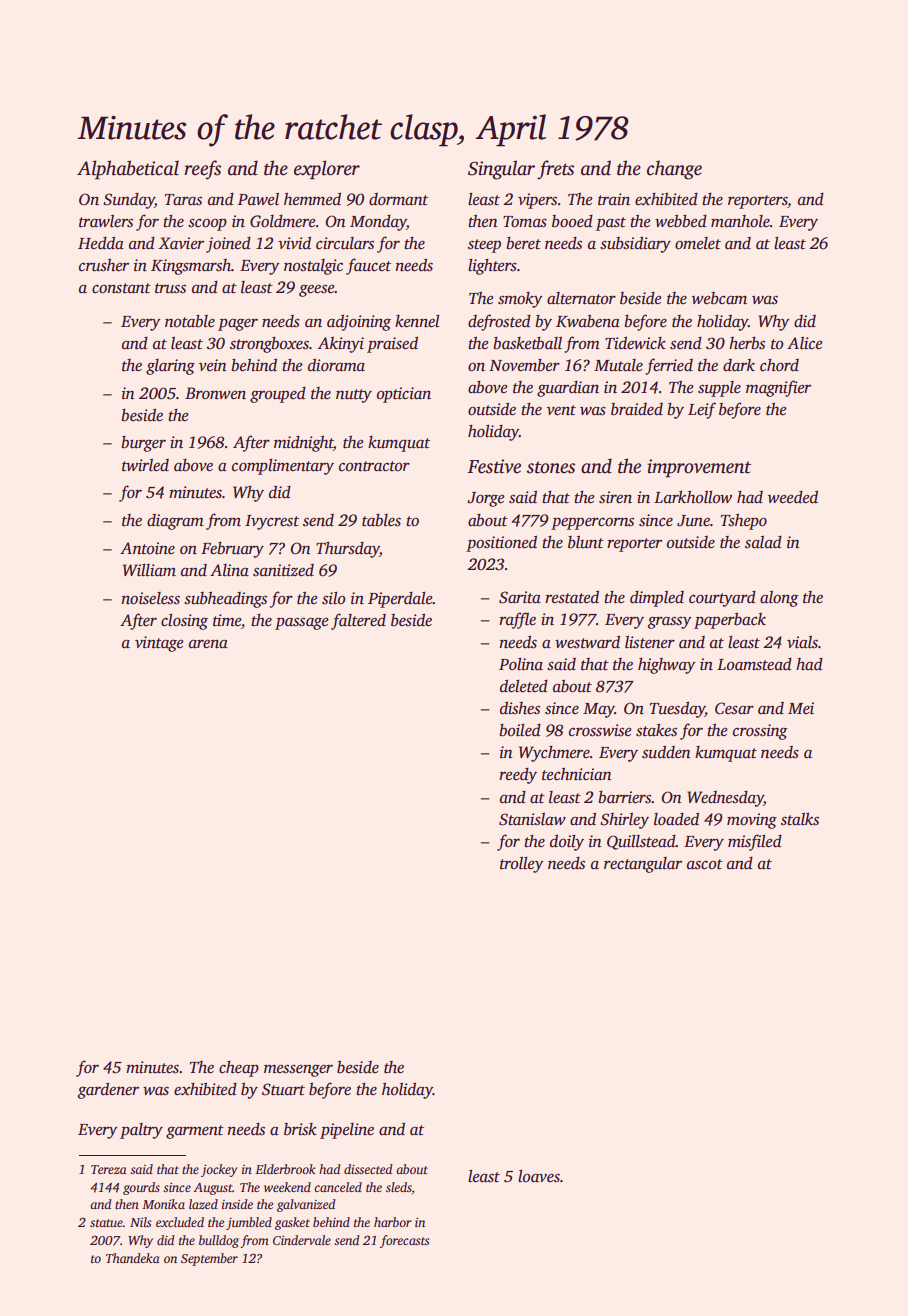  What do you see at coordinates (779, 599) in the screenshot?
I see `along` at bounding box center [779, 599].
